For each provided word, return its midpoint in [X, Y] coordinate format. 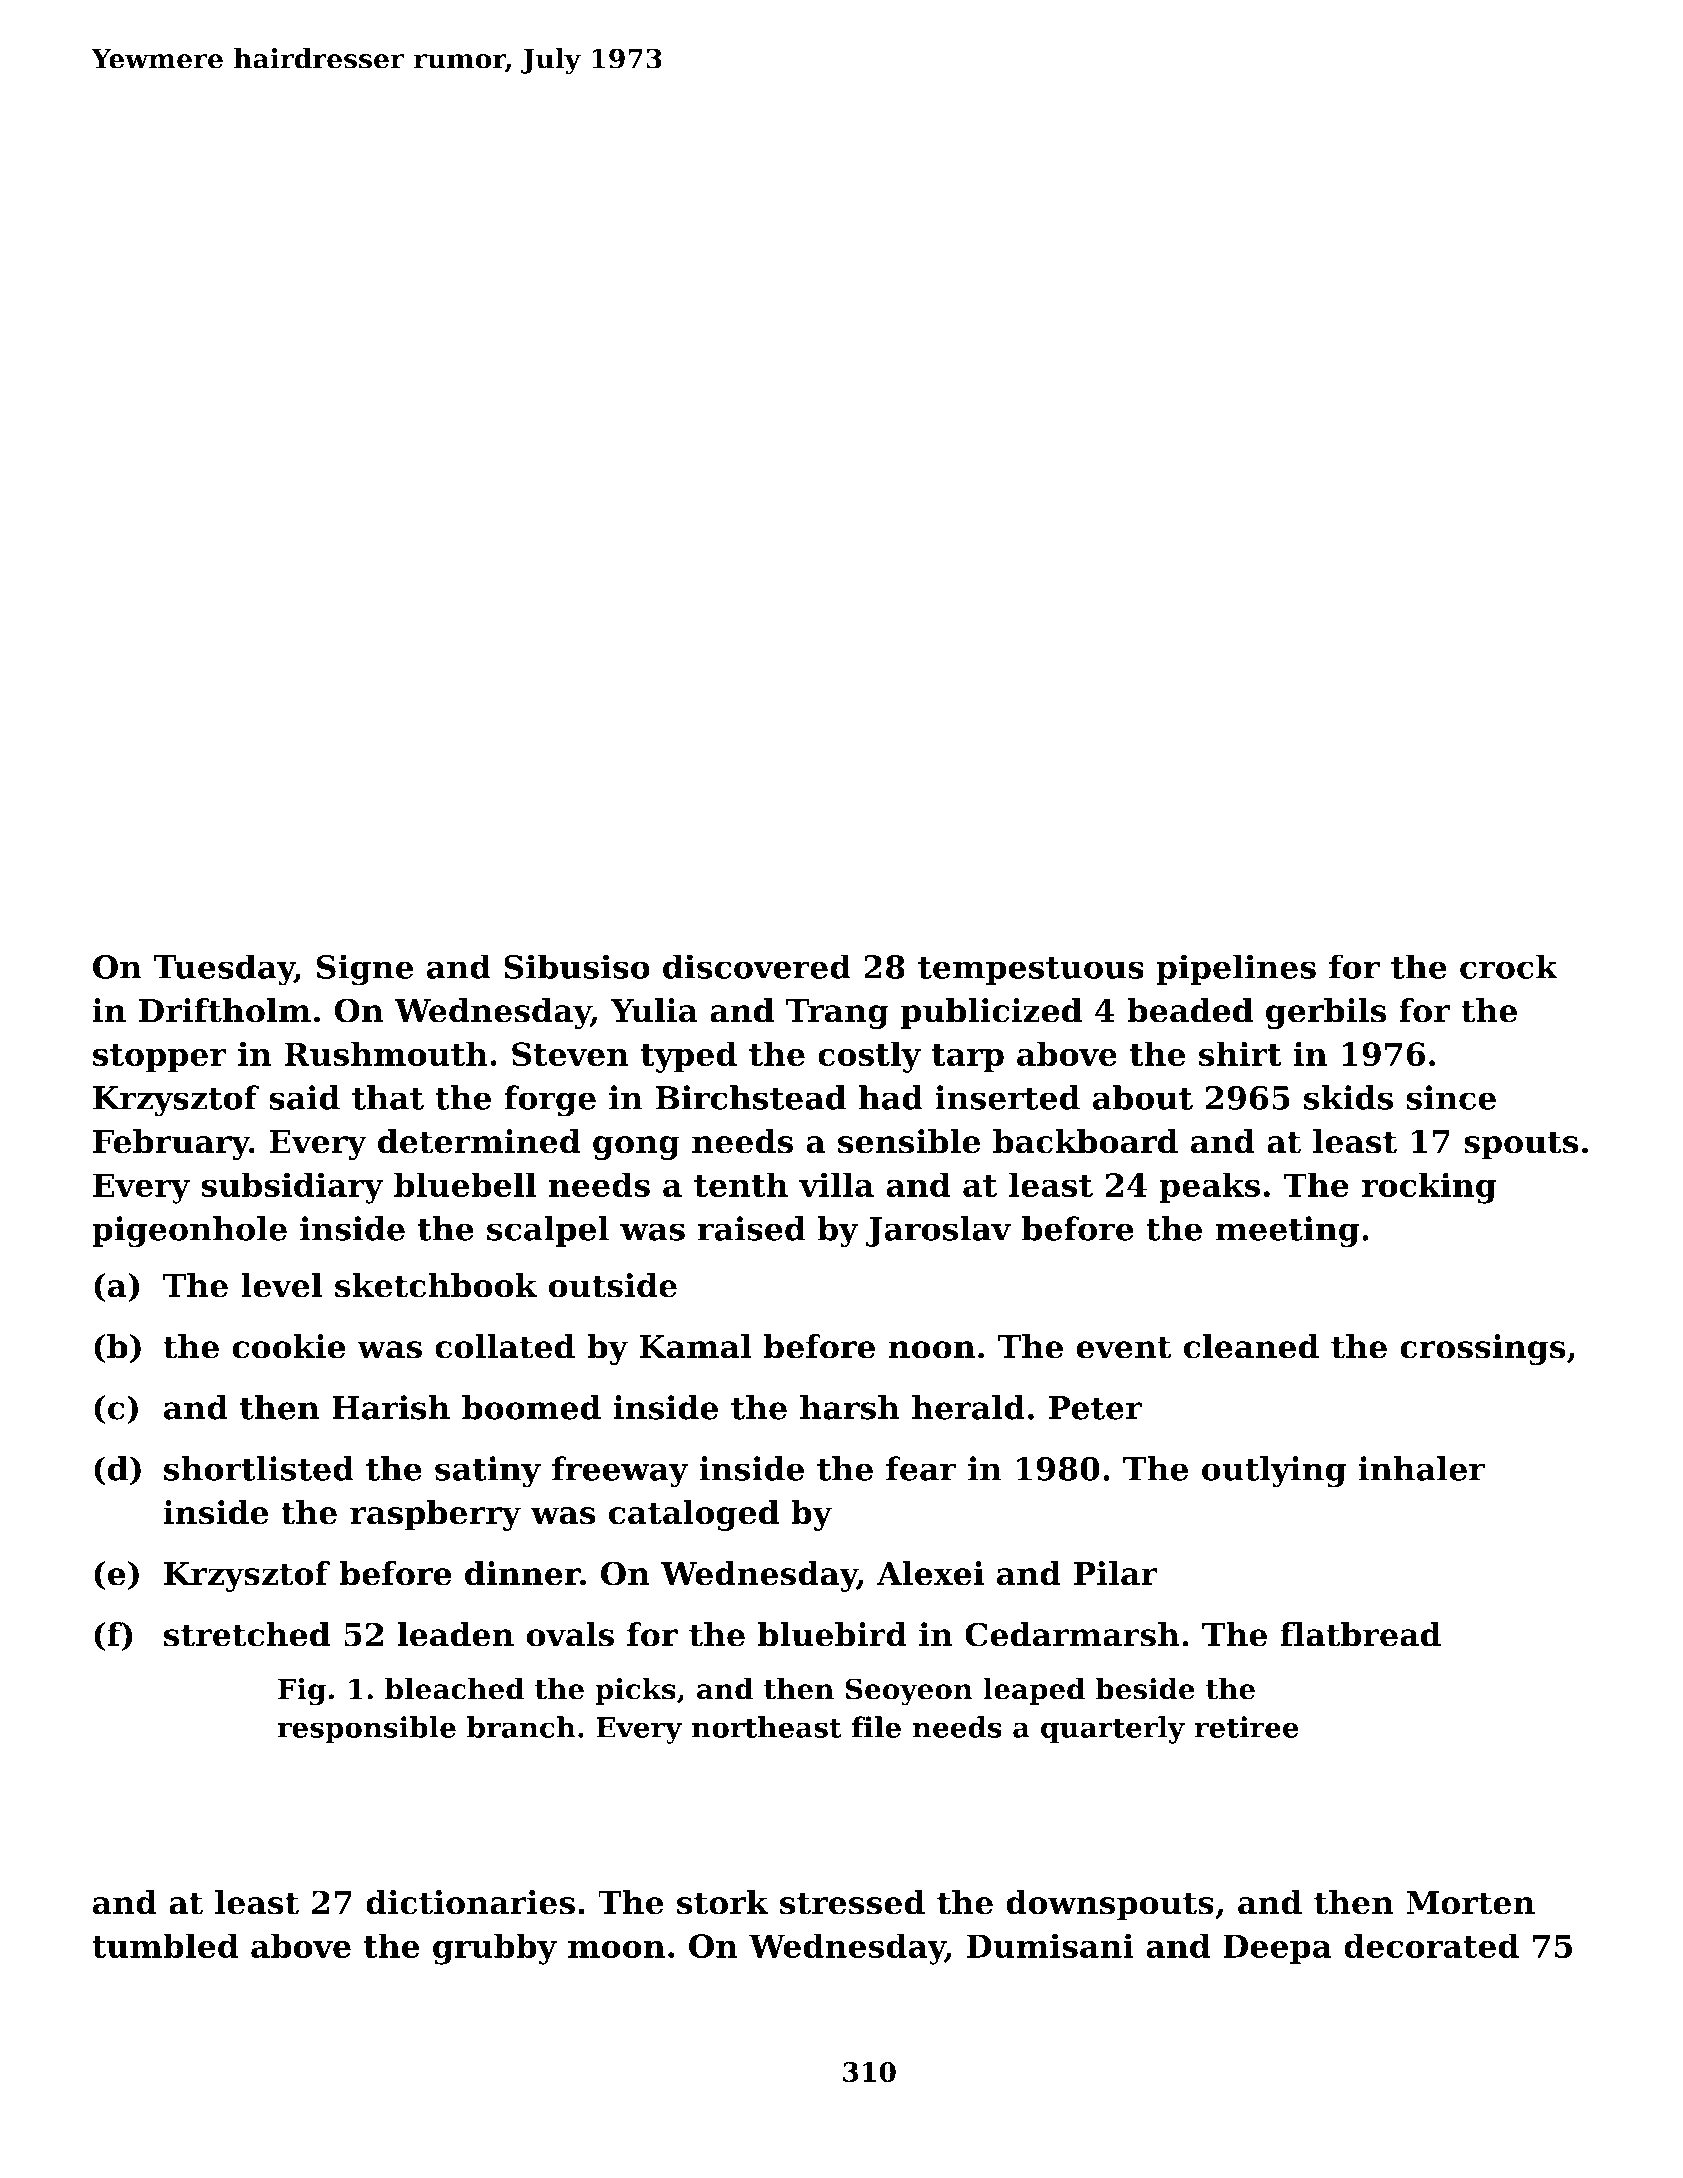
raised [751, 1228]
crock [1509, 966]
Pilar [1115, 1573]
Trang [837, 1014]
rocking [1429, 1188]
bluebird [832, 1634]
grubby [495, 1949]
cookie [289, 1346]
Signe [365, 970]
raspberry [435, 1515]
